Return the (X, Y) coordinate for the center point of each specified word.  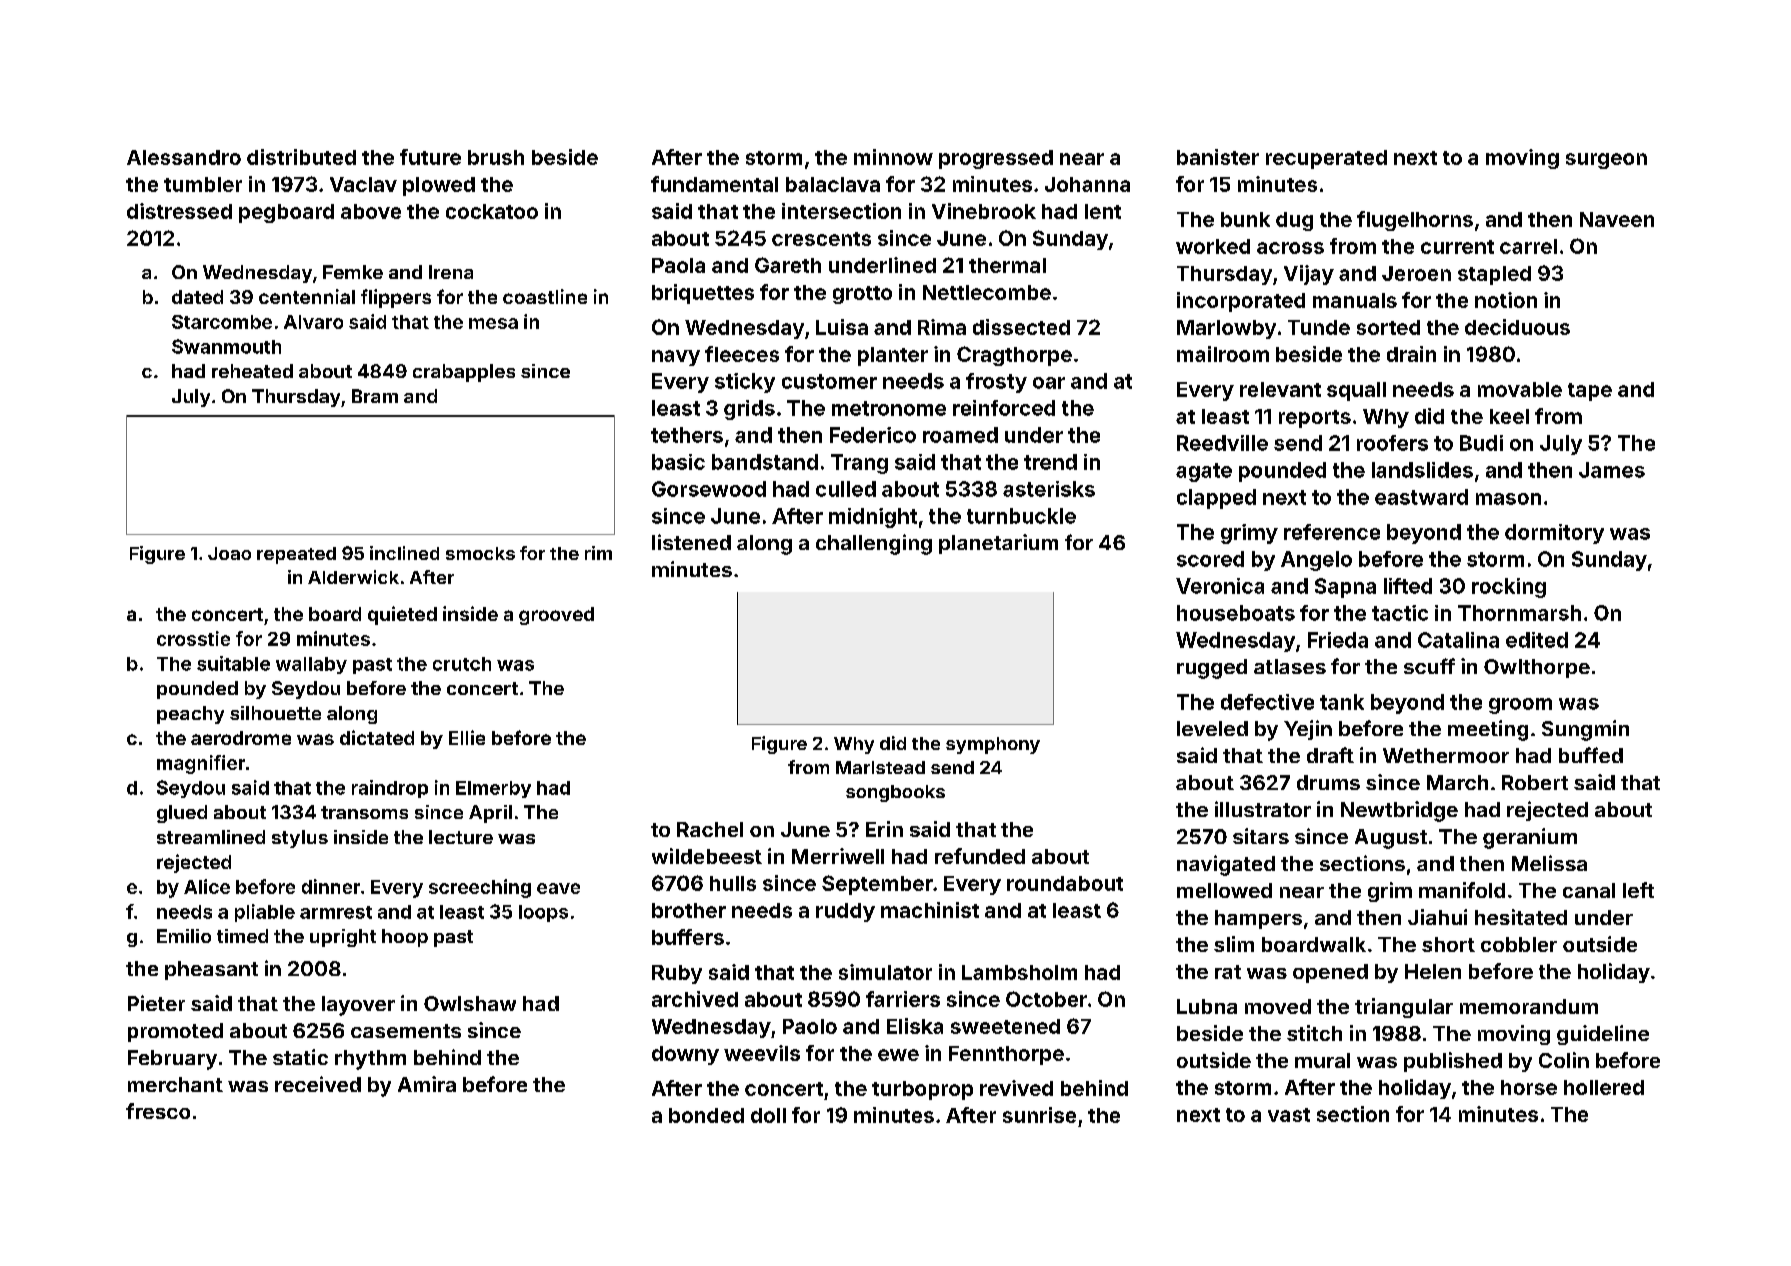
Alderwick (353, 577)
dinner (331, 886)
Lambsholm (1019, 972)
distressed (179, 211)
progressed (996, 159)
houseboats (1236, 613)
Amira (427, 1084)
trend (1050, 462)
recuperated (1326, 159)
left (1638, 890)
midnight (873, 518)
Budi (1481, 443)
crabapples (464, 373)
